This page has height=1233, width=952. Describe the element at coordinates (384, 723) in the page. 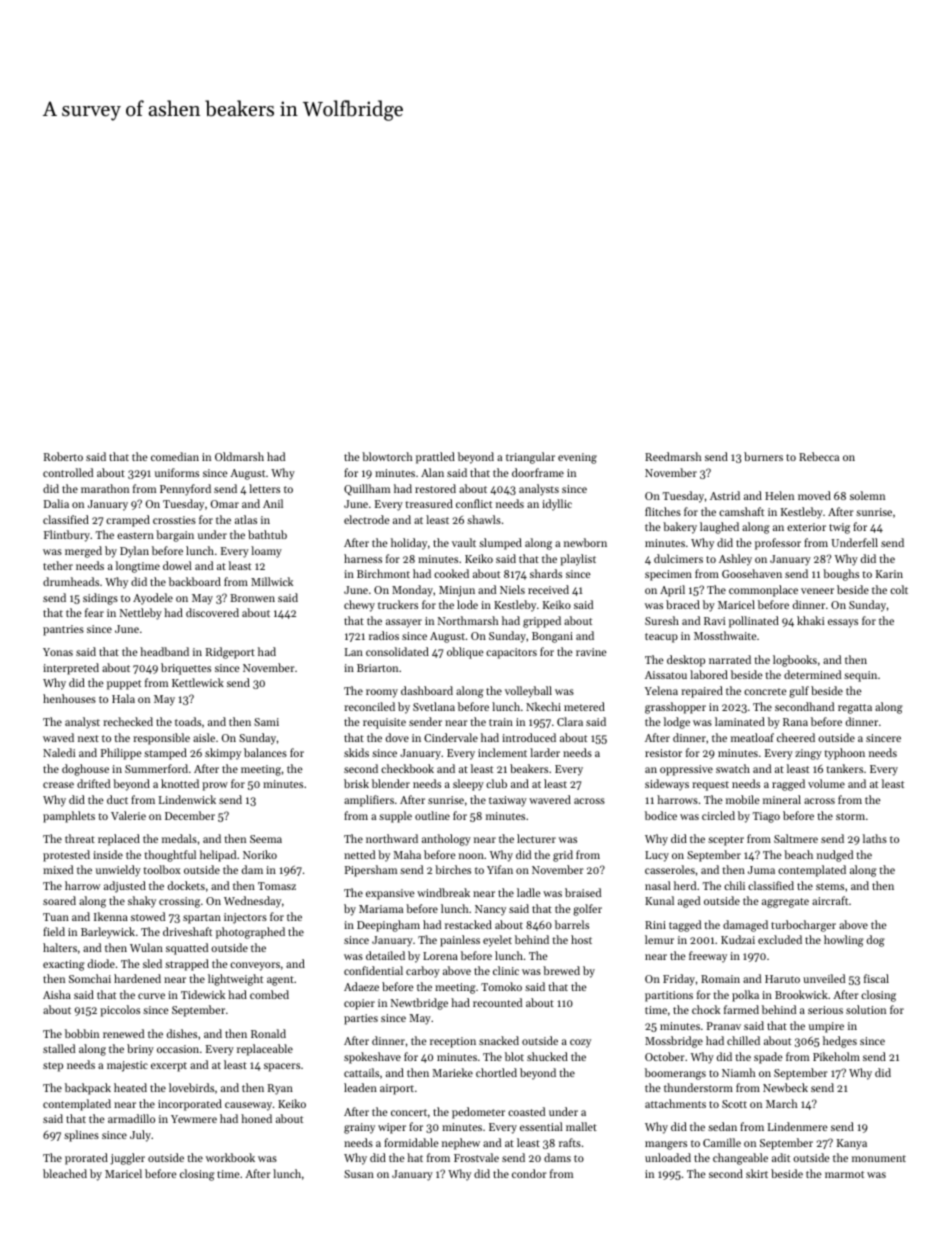

I see `requisite` at that location.
